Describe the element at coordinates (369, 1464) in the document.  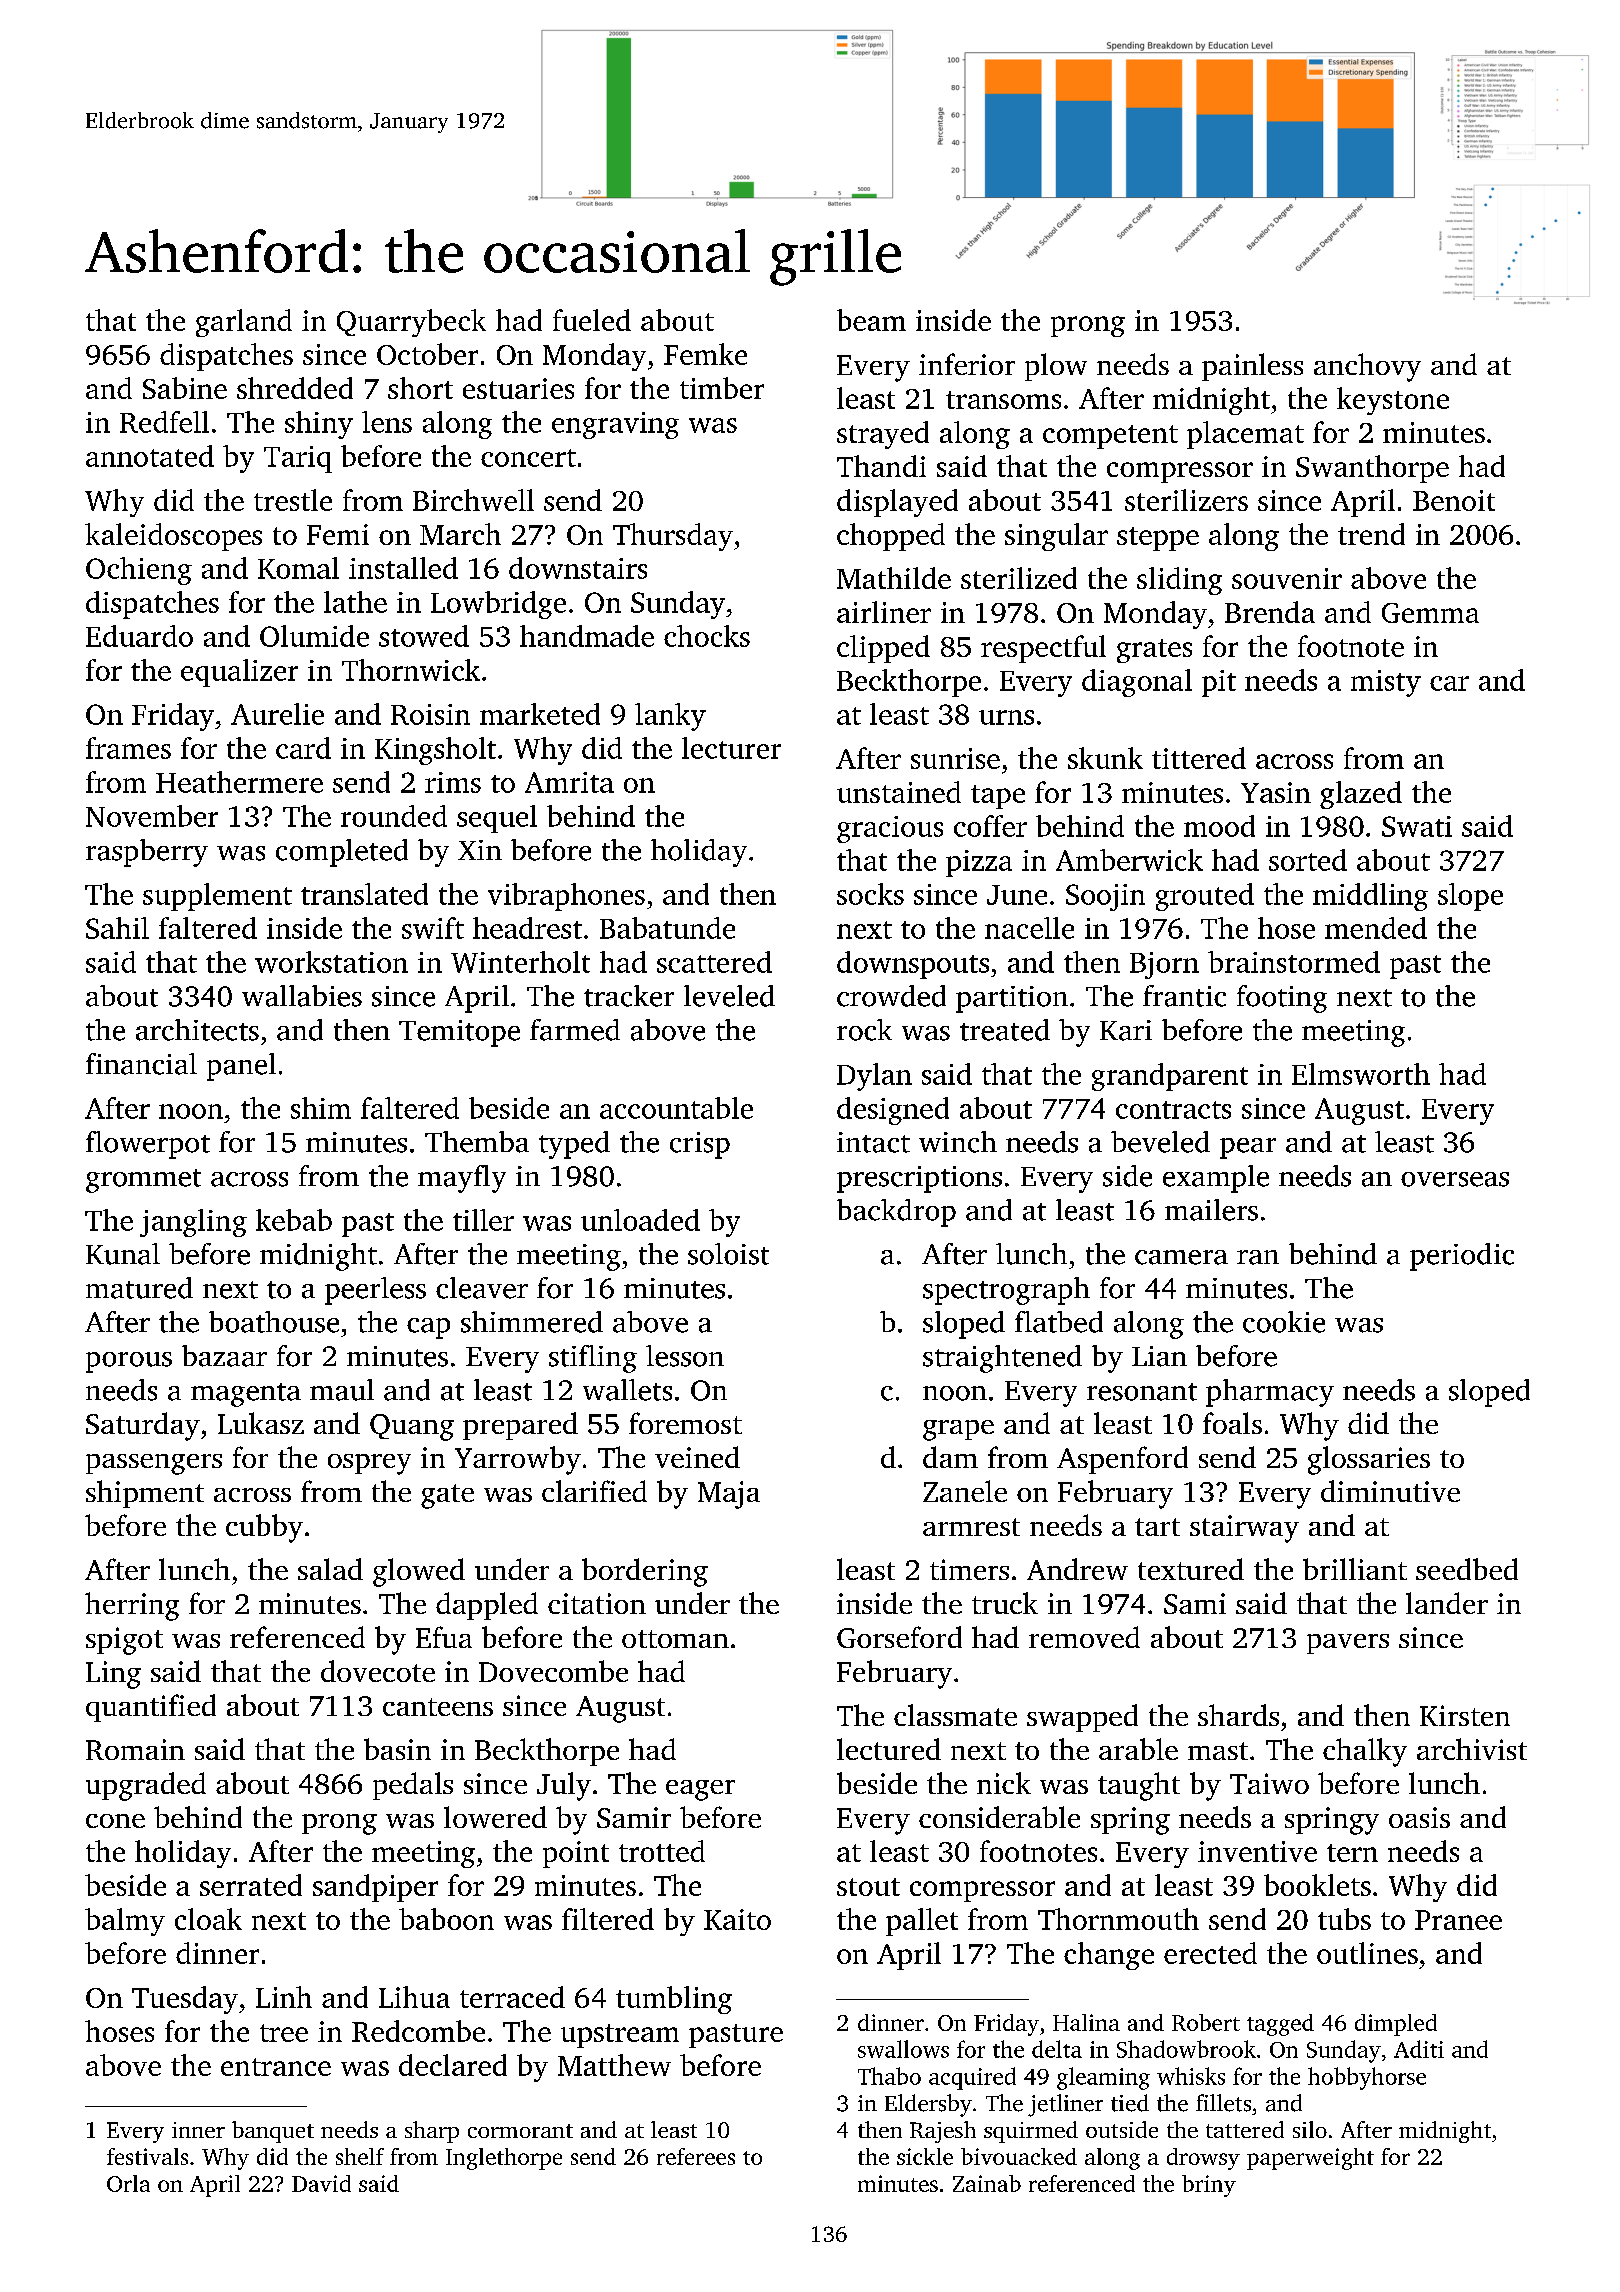
I see `osprey` at that location.
